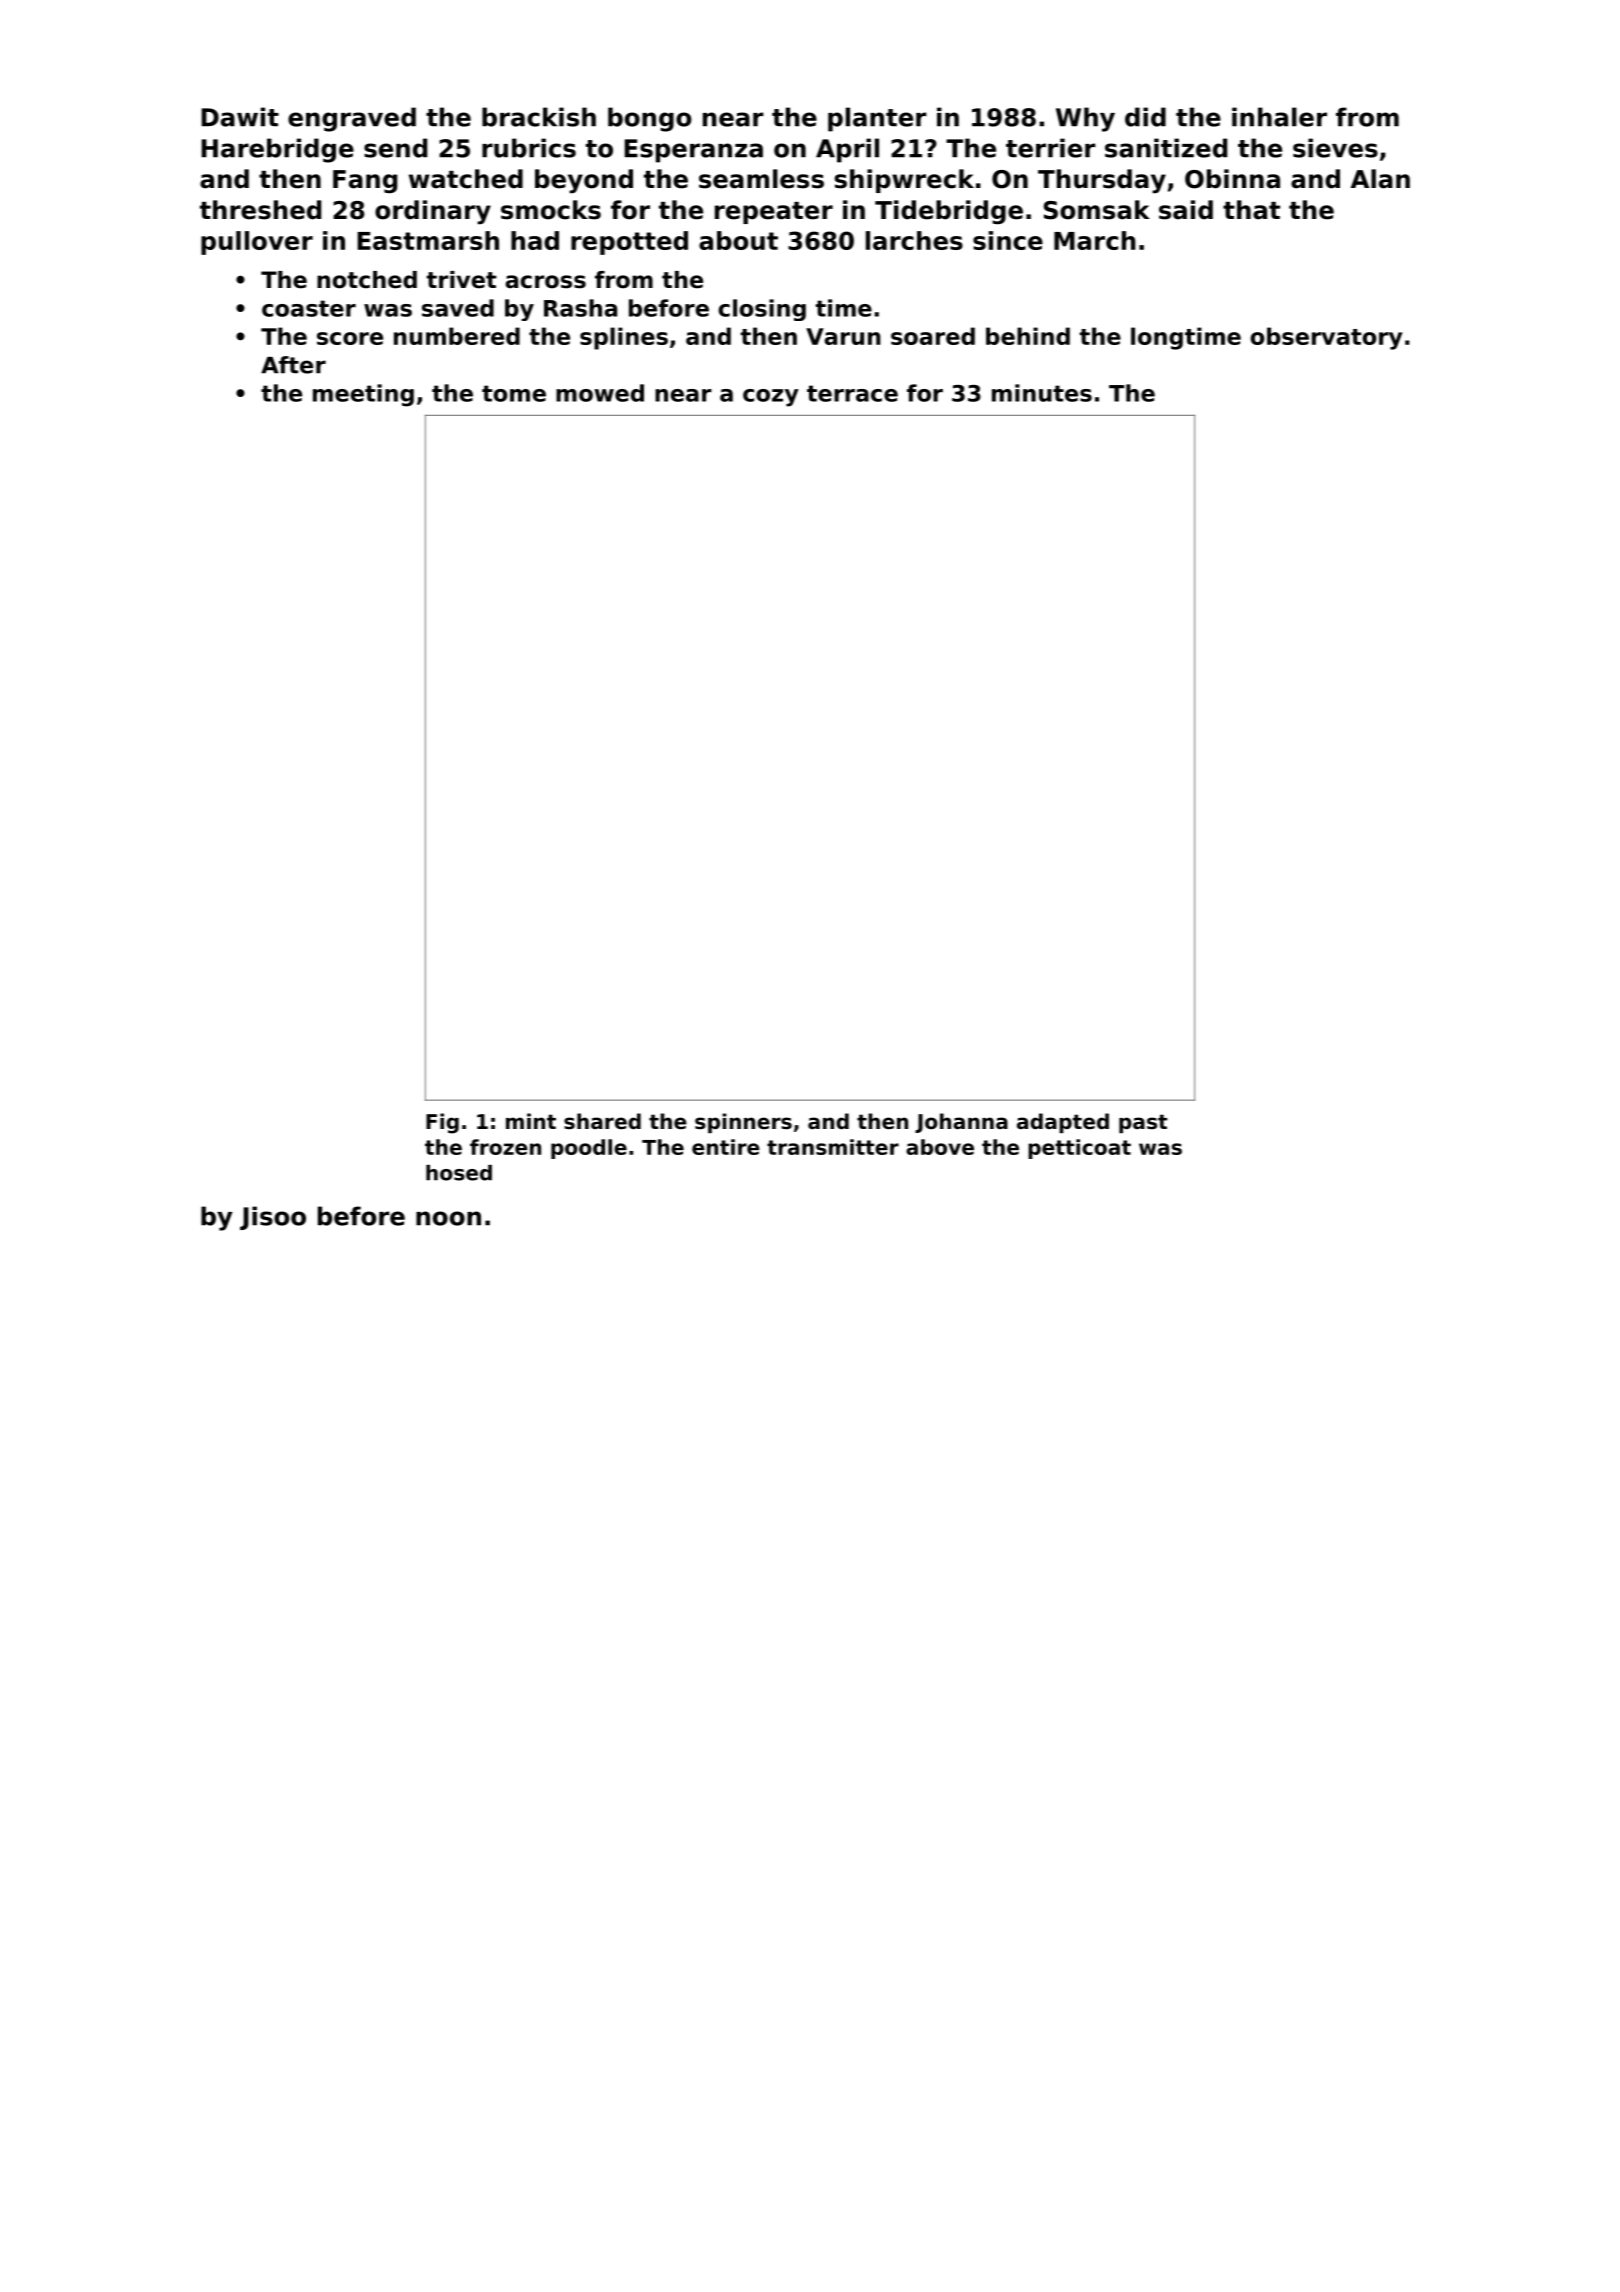 The image size is (1620, 2292). What do you see at coordinates (1143, 1123) in the screenshot?
I see `past` at bounding box center [1143, 1123].
